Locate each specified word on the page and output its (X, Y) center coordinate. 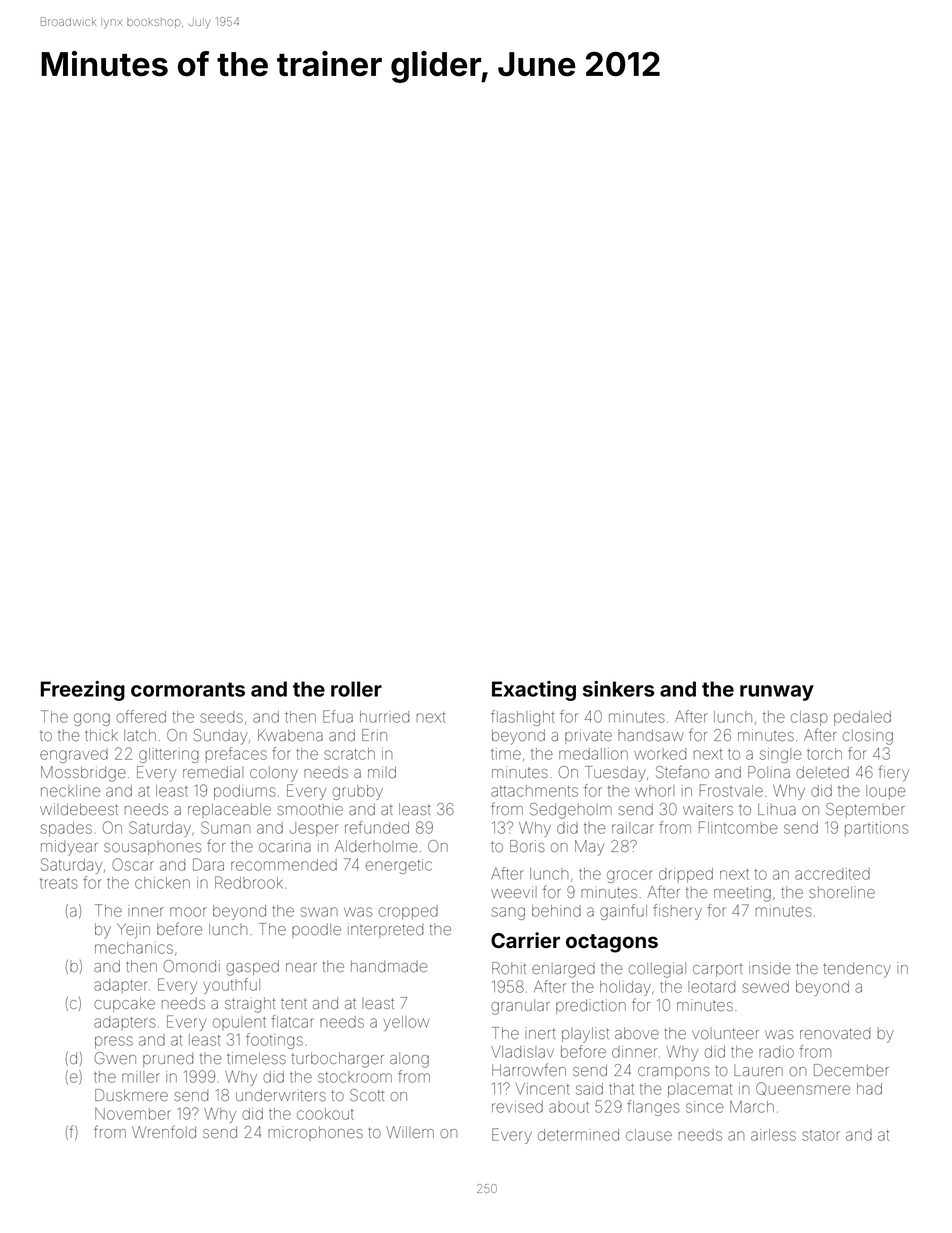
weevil (514, 892)
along (409, 1060)
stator (821, 1135)
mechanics (134, 948)
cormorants (188, 689)
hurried (384, 717)
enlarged (563, 970)
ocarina (285, 846)
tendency (857, 970)
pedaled (862, 718)
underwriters (281, 1095)
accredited (832, 874)
